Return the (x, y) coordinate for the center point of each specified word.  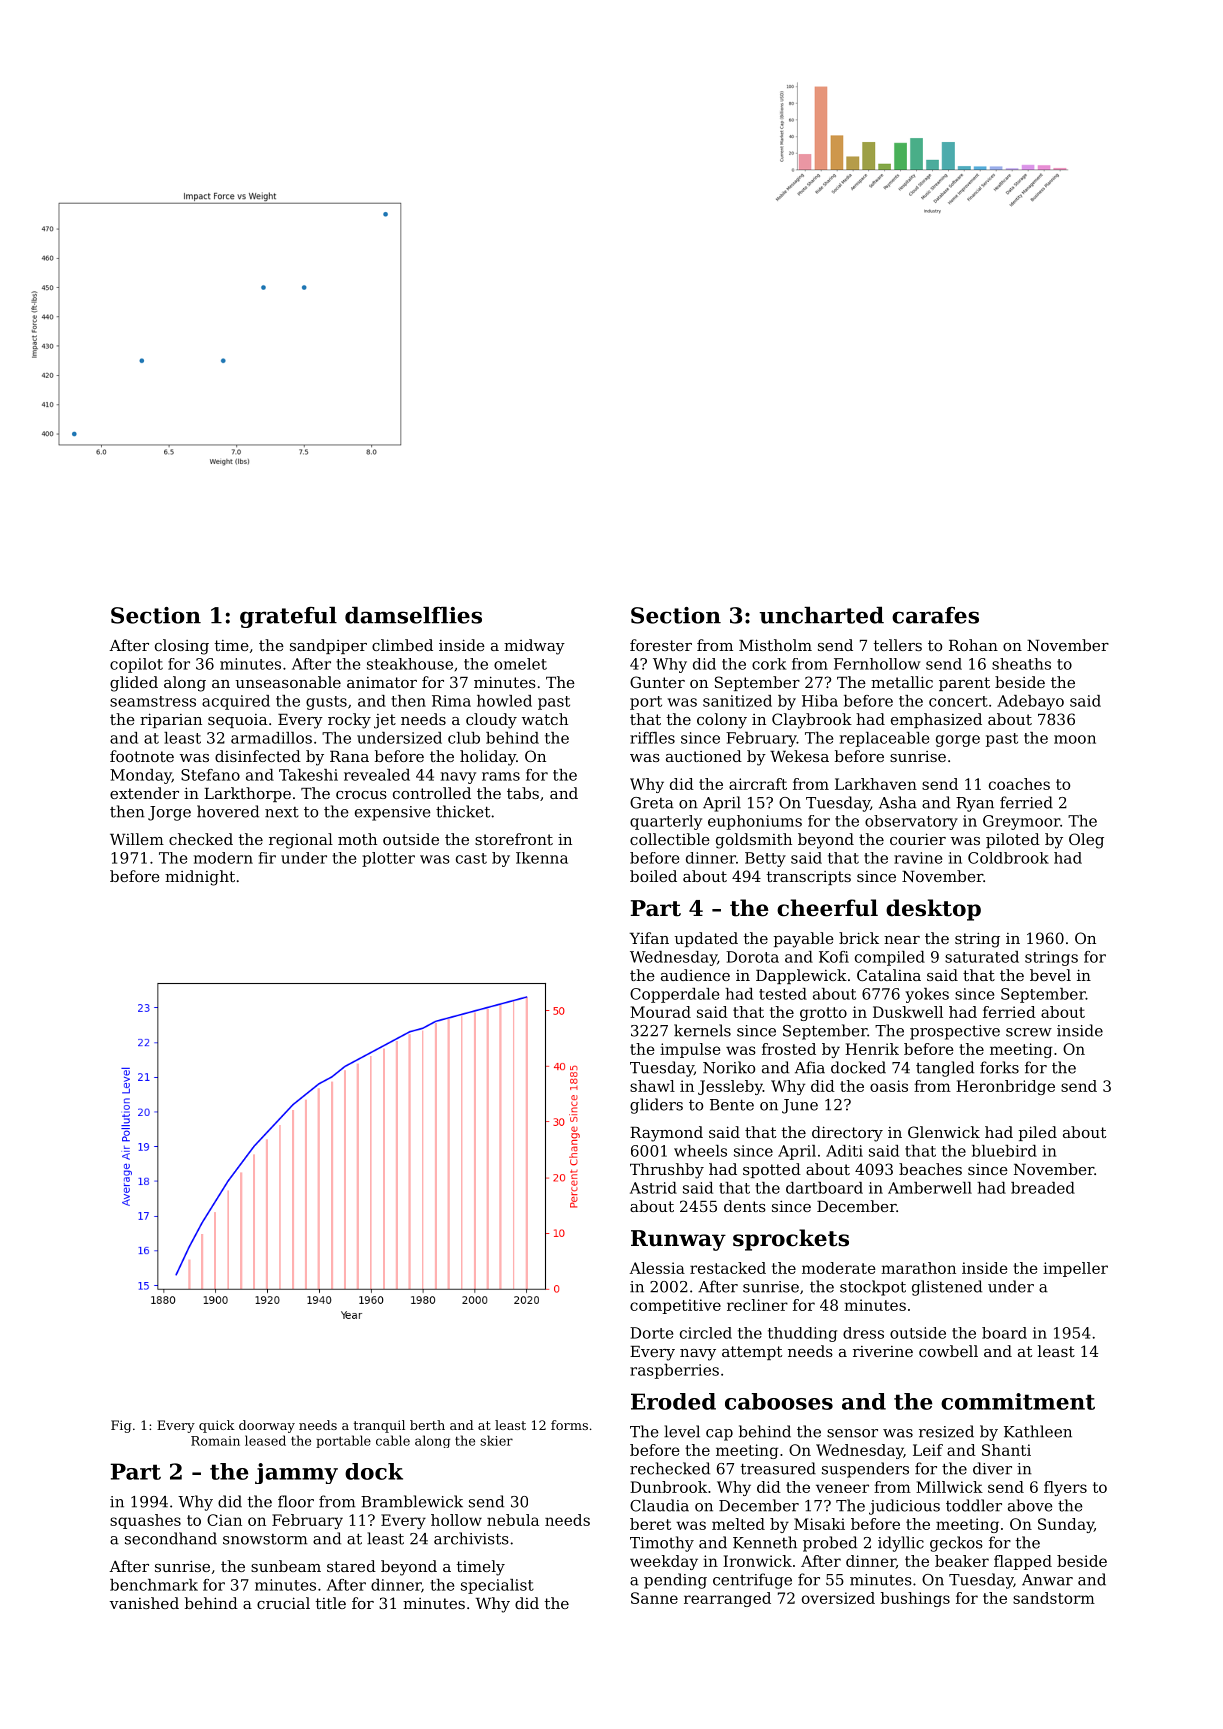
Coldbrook (1008, 858)
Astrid (653, 1188)
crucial (283, 1603)
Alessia (657, 1268)
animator (382, 682)
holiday (488, 758)
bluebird (1004, 1151)
